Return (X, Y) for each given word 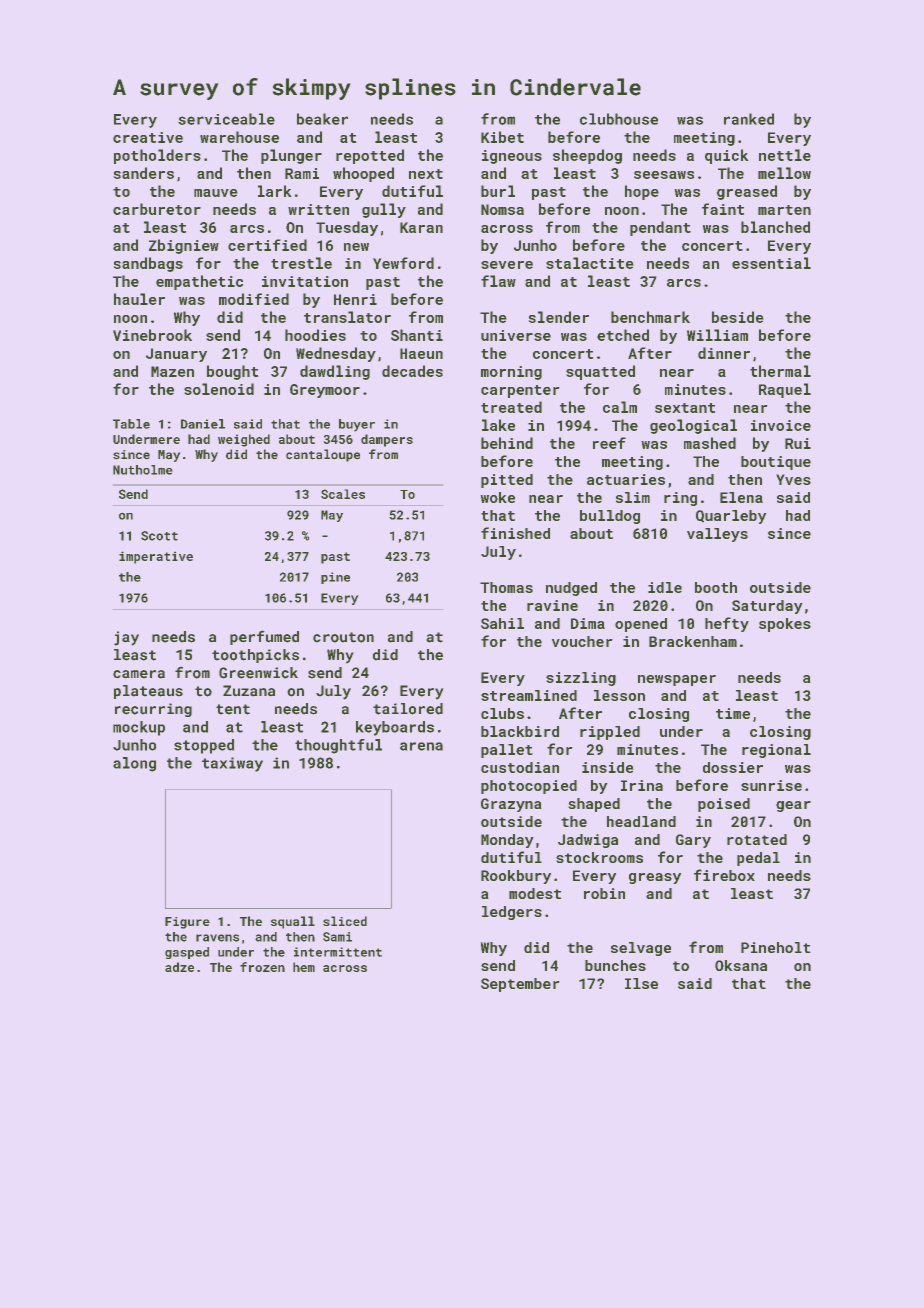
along (134, 764)
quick (727, 156)
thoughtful (338, 746)
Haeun (421, 353)
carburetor (157, 209)
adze (179, 967)
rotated (757, 839)
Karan (421, 227)
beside (738, 317)
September (520, 985)
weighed (244, 440)
